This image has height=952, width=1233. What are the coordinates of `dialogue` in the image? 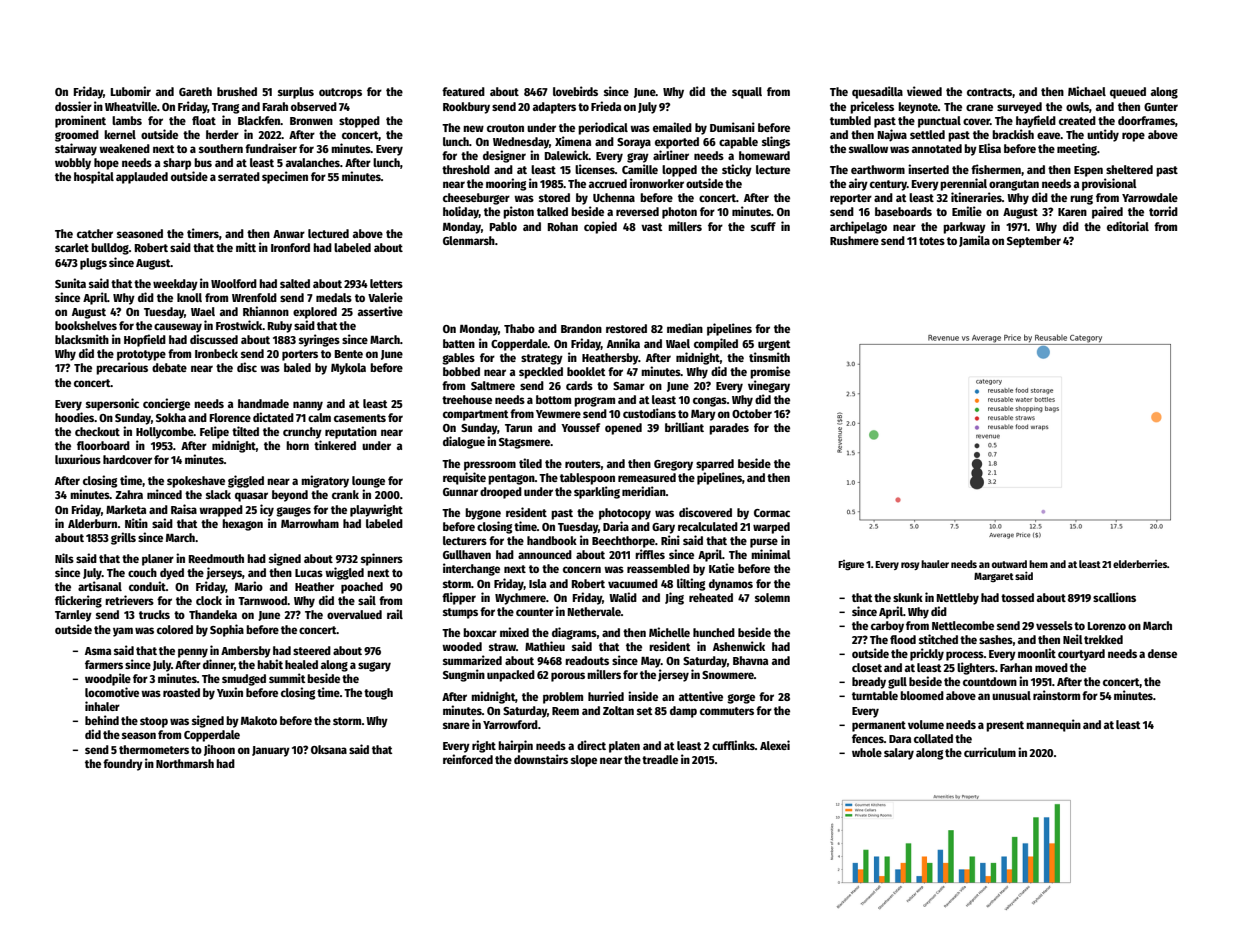 It's located at (464, 442).
